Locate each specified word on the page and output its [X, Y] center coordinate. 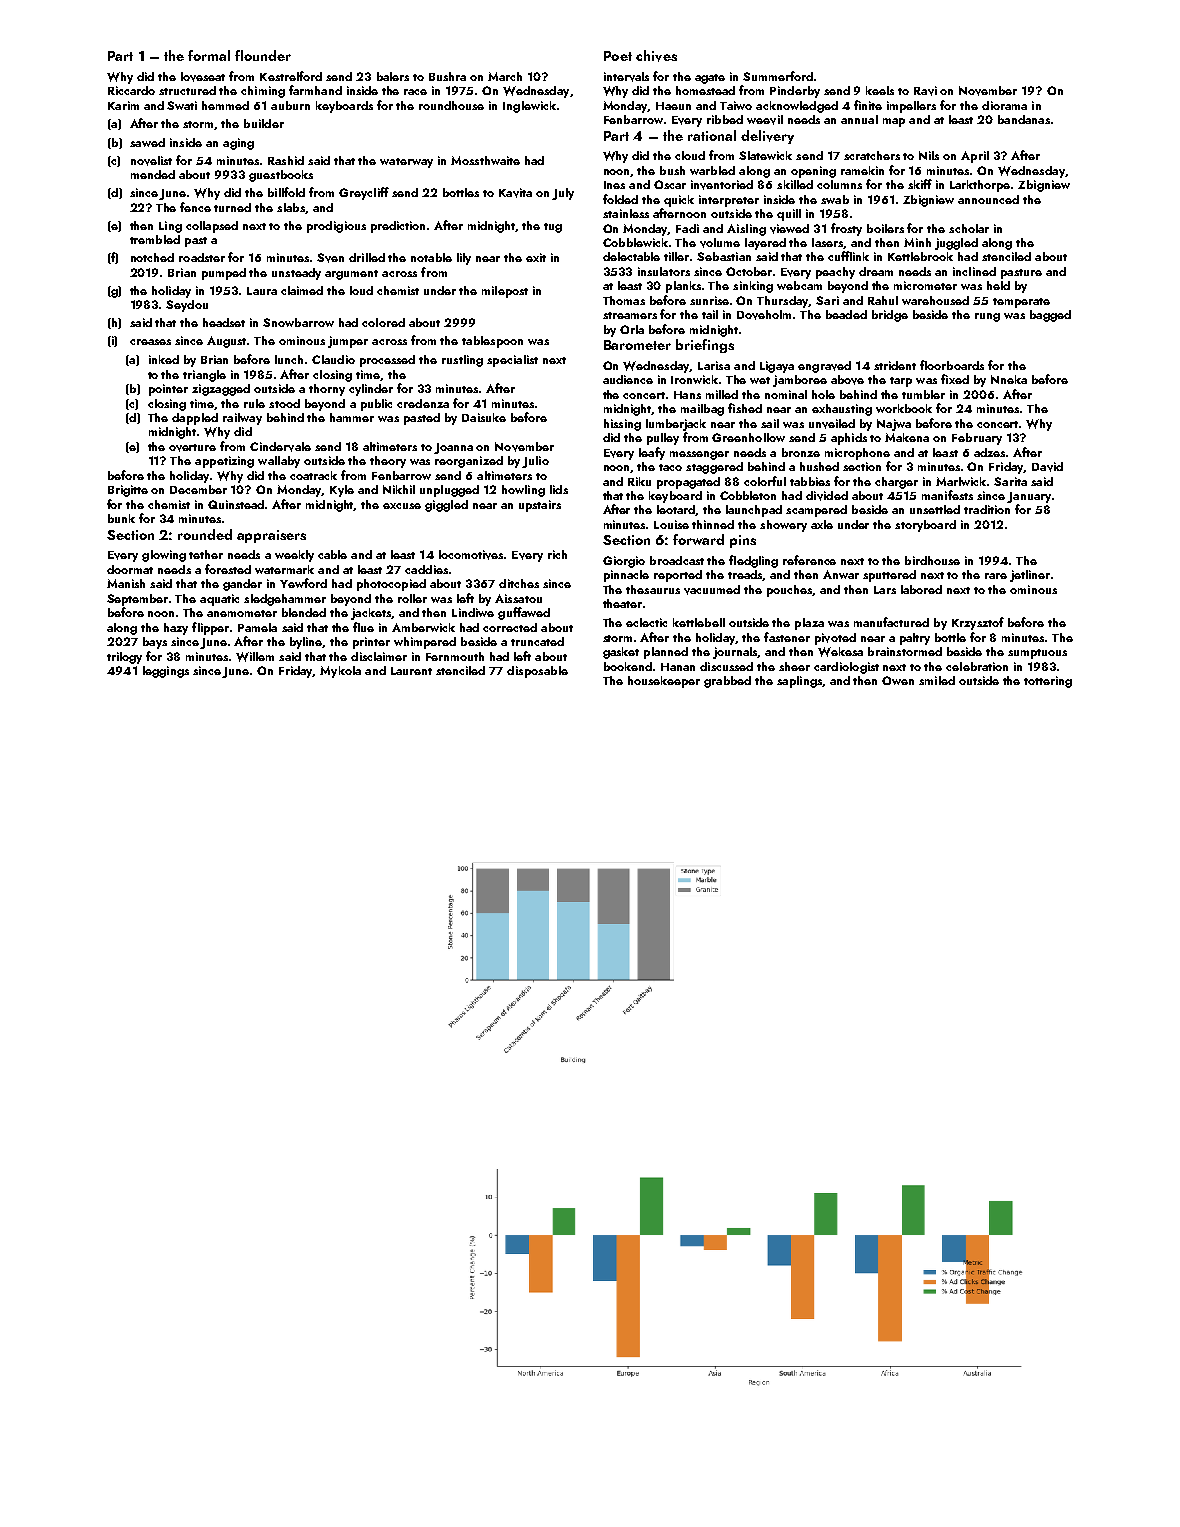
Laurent [411, 671]
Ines [614, 185]
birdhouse [932, 560]
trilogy [124, 658]
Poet [618, 56]
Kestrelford [291, 76]
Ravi [925, 91]
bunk [121, 518]
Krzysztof [978, 623]
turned [232, 207]
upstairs [540, 506]
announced [988, 199]
